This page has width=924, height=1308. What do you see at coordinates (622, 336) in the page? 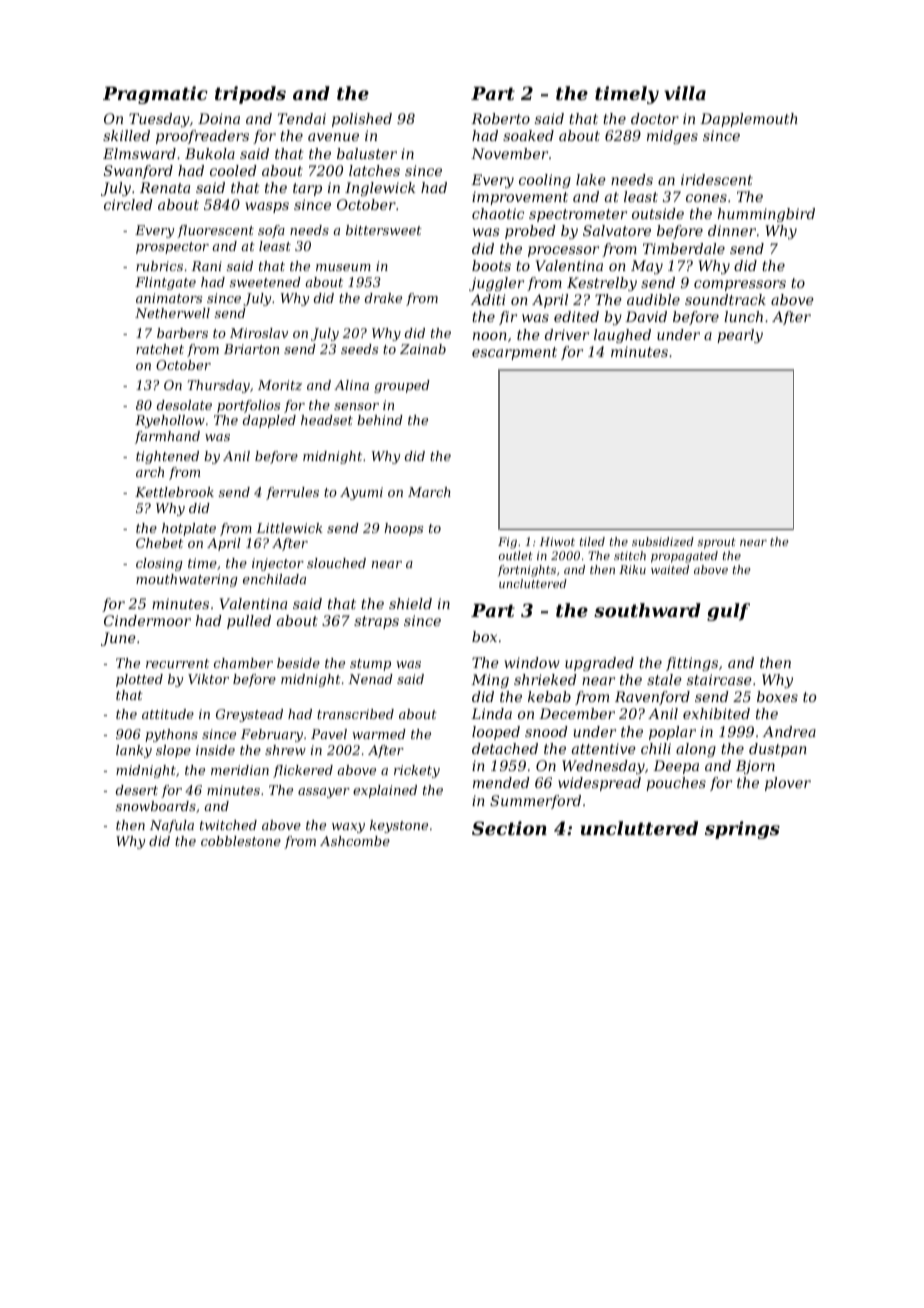
I see `laughed` at bounding box center [622, 336].
